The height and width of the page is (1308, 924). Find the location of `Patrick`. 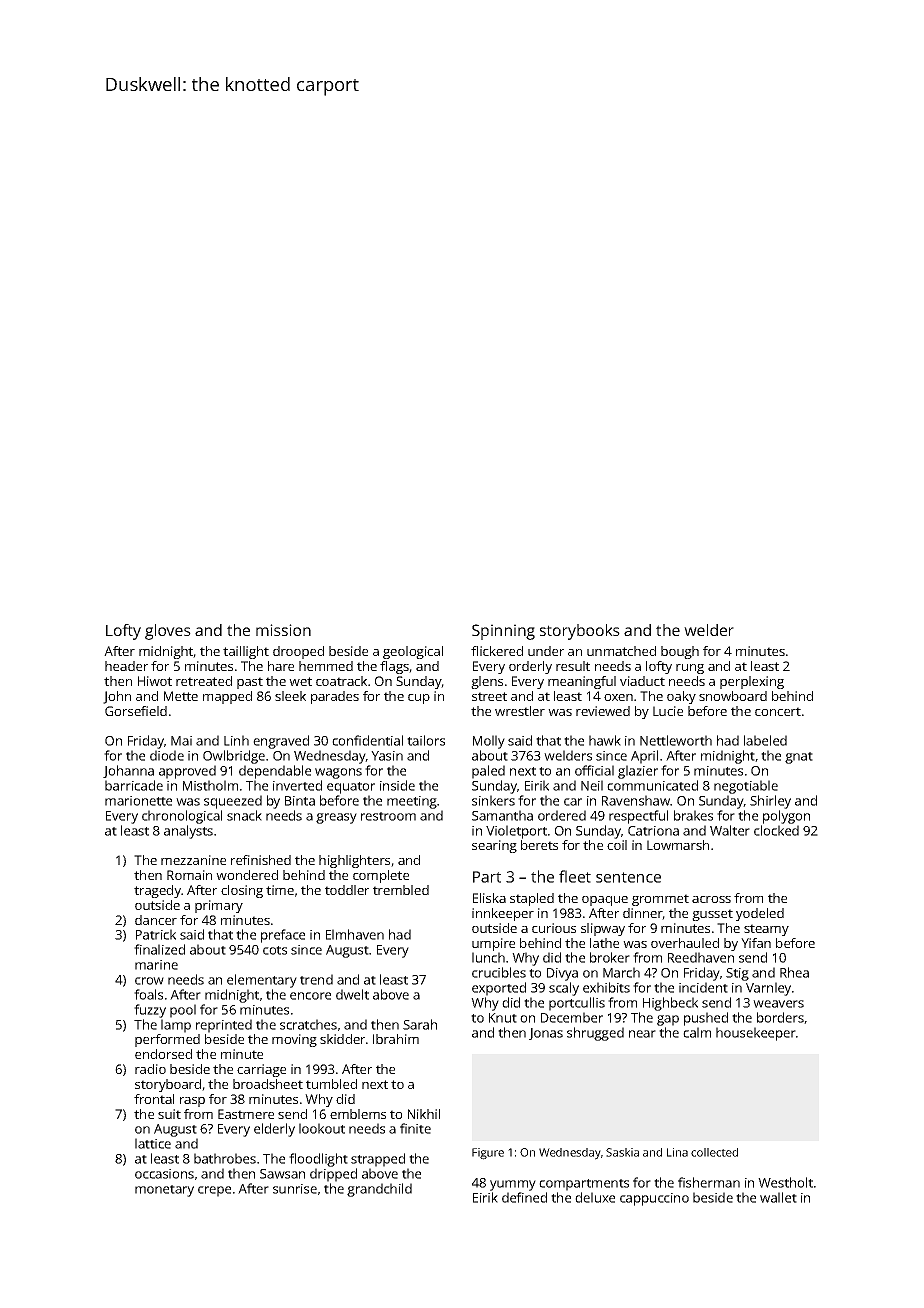

Patrick is located at coordinates (156, 934).
